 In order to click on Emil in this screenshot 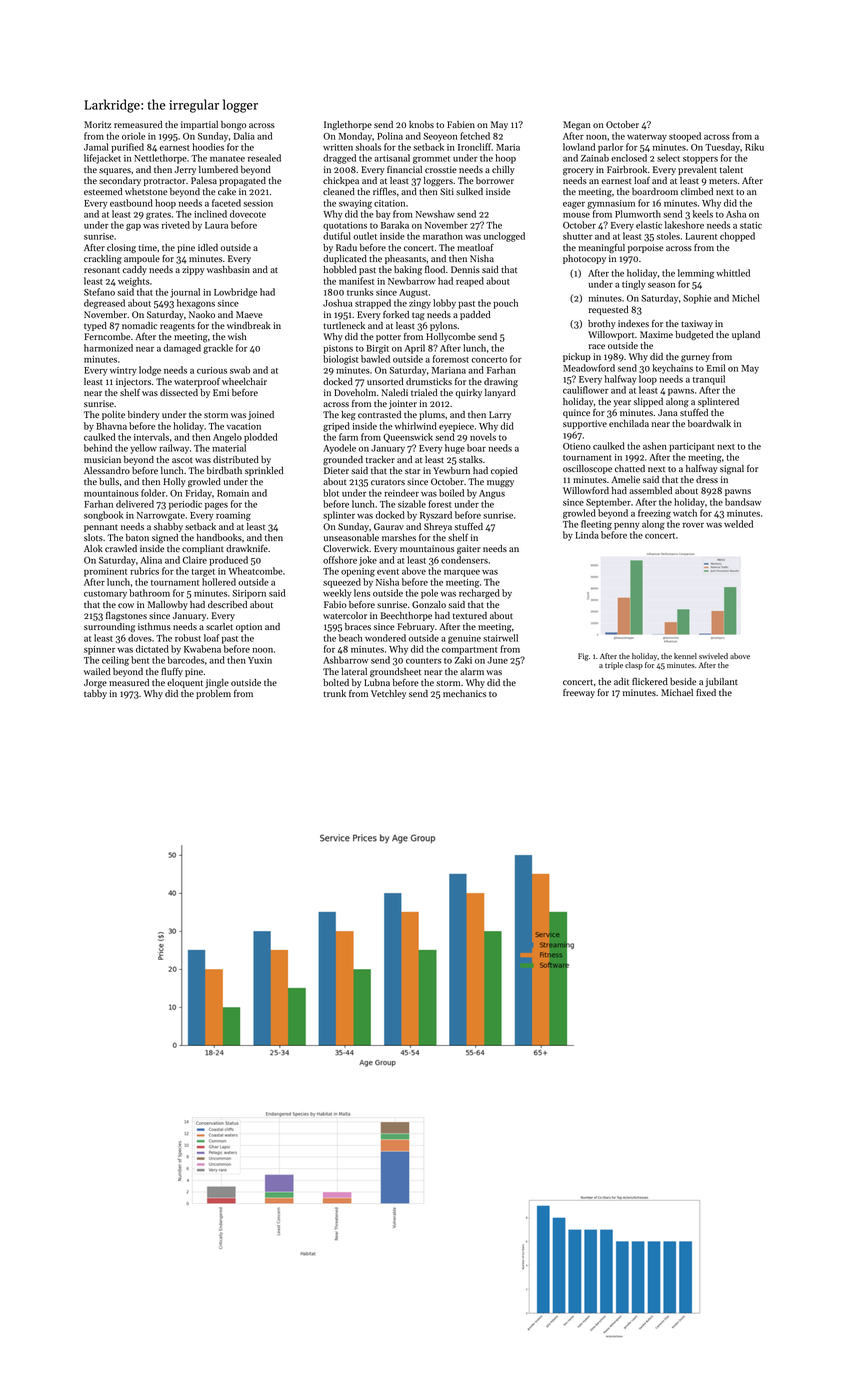, I will do `click(716, 368)`.
